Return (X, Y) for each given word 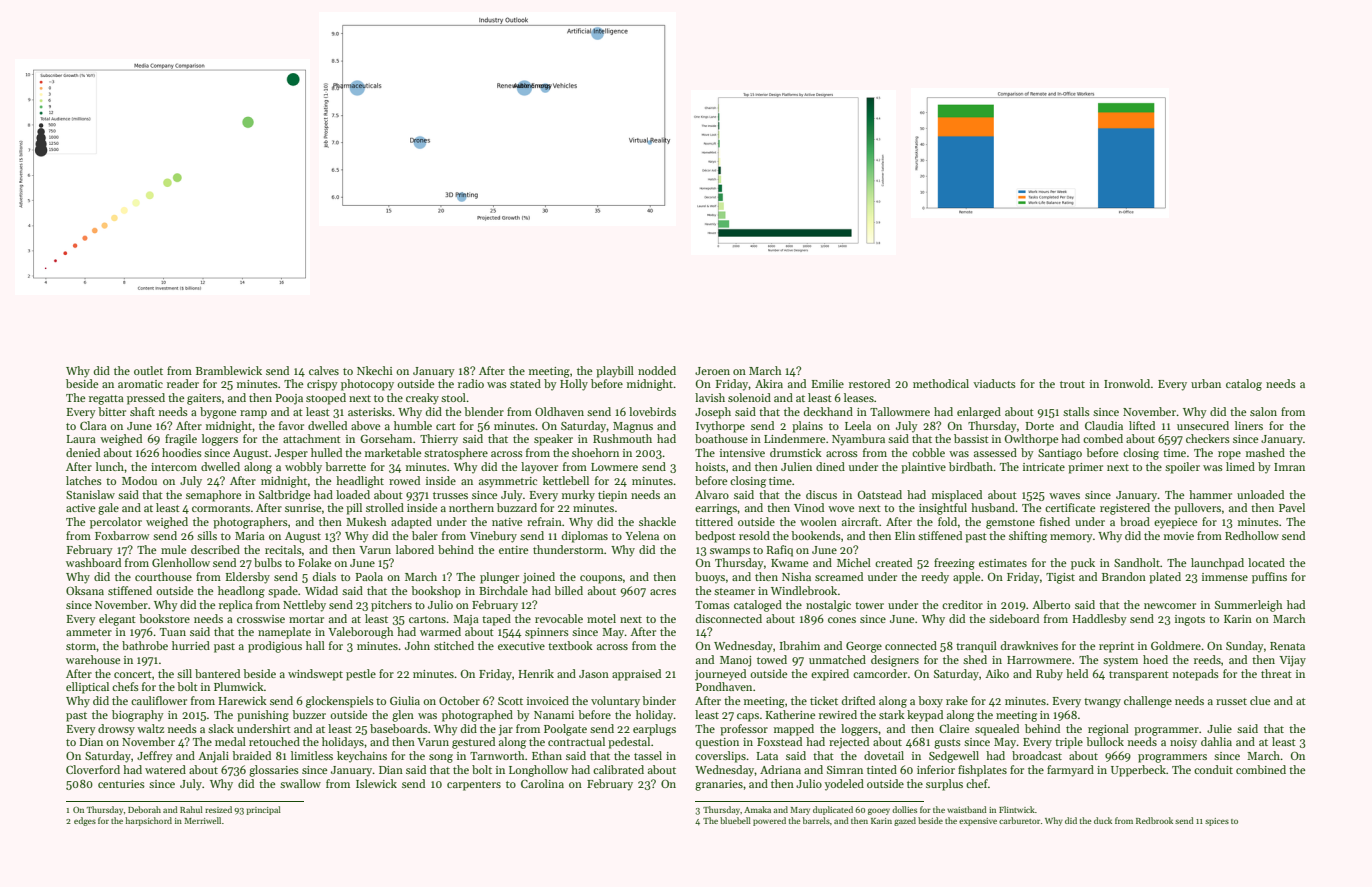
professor (744, 730)
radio (471, 383)
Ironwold (1127, 383)
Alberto (1051, 604)
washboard (93, 562)
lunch (110, 466)
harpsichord (148, 821)
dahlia (1216, 741)
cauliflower (159, 700)
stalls (1076, 411)
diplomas (585, 537)
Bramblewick (229, 370)
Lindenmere (794, 438)
